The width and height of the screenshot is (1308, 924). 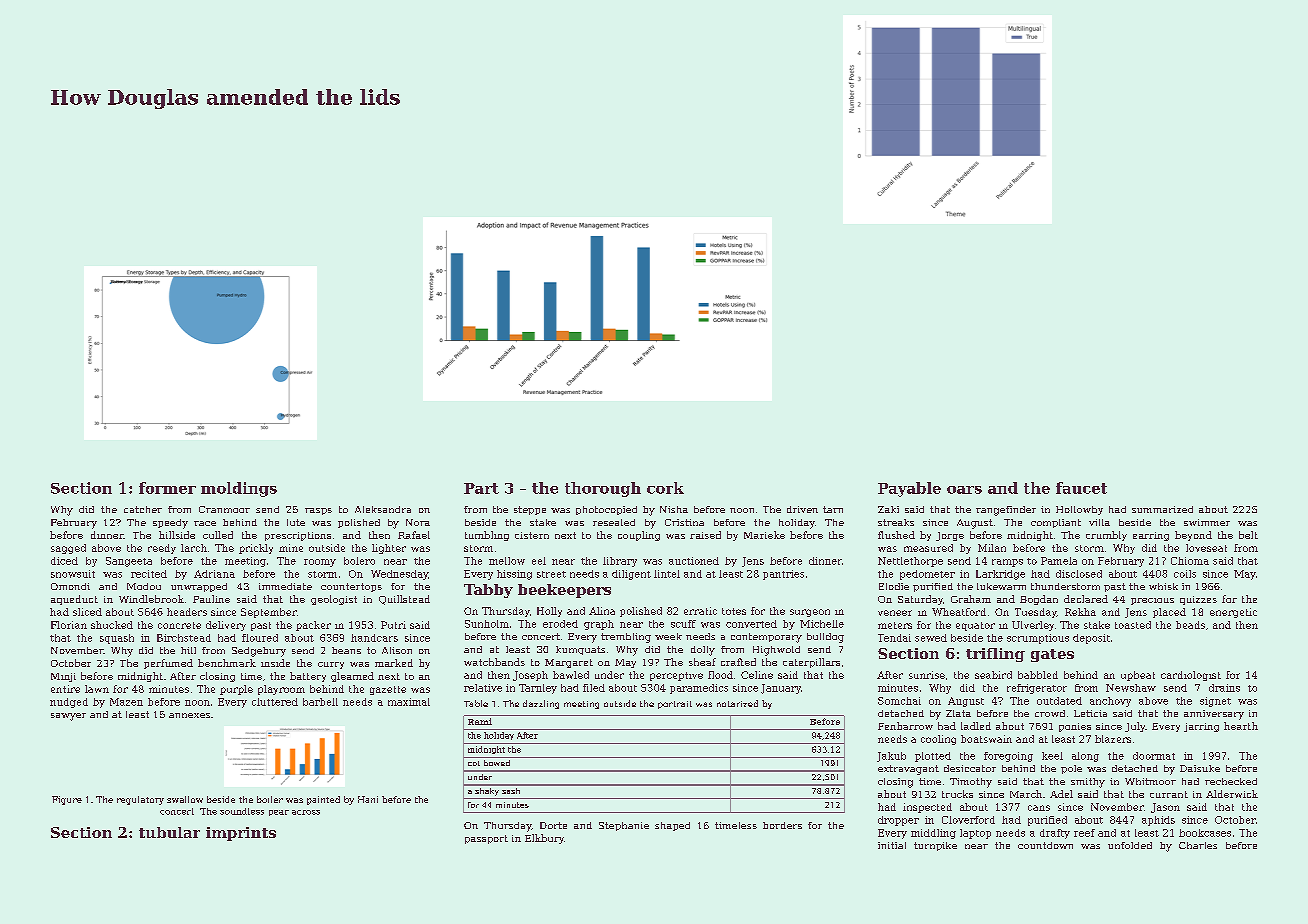 I want to click on Adriana, so click(x=214, y=574).
